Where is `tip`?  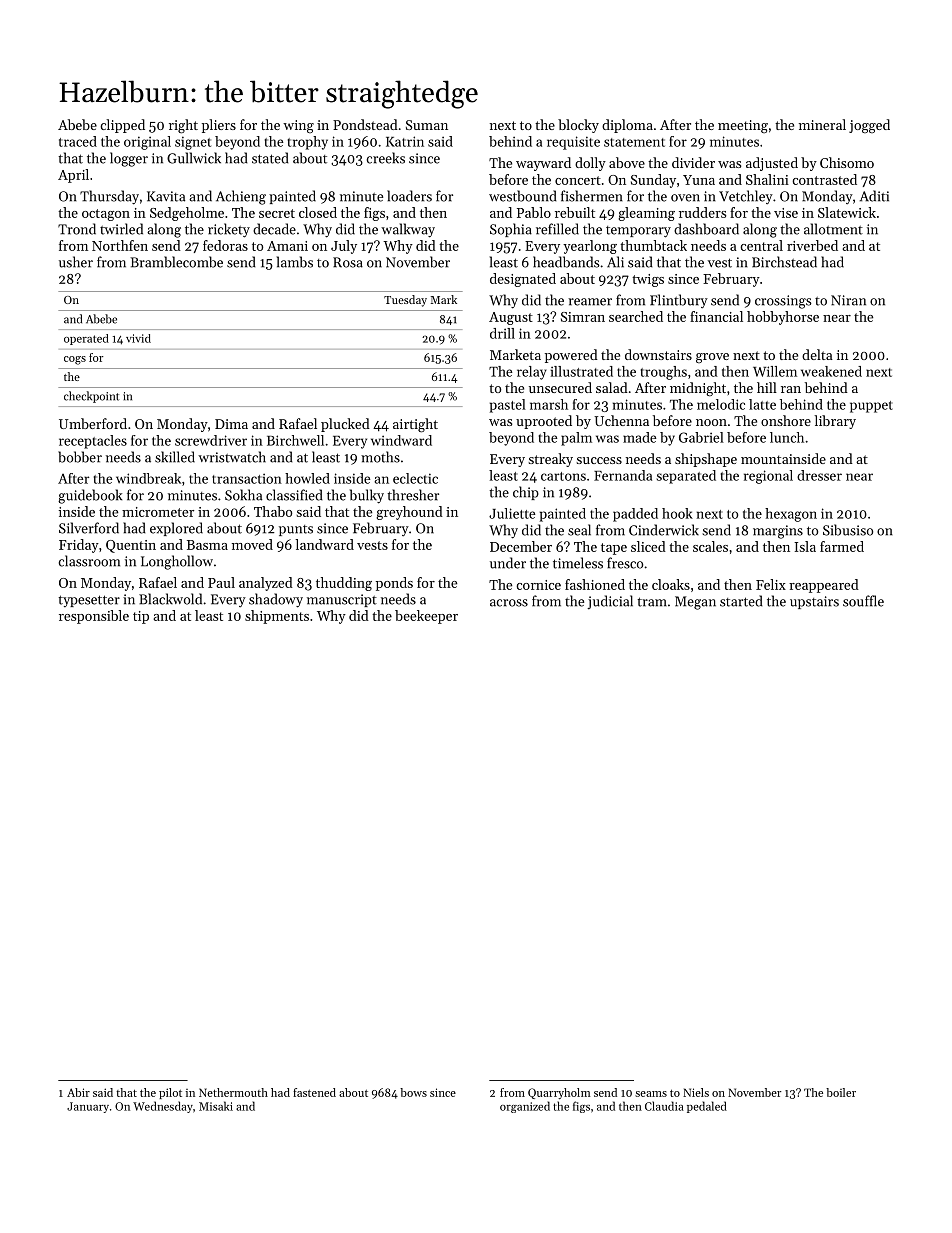
tip is located at coordinates (141, 617).
